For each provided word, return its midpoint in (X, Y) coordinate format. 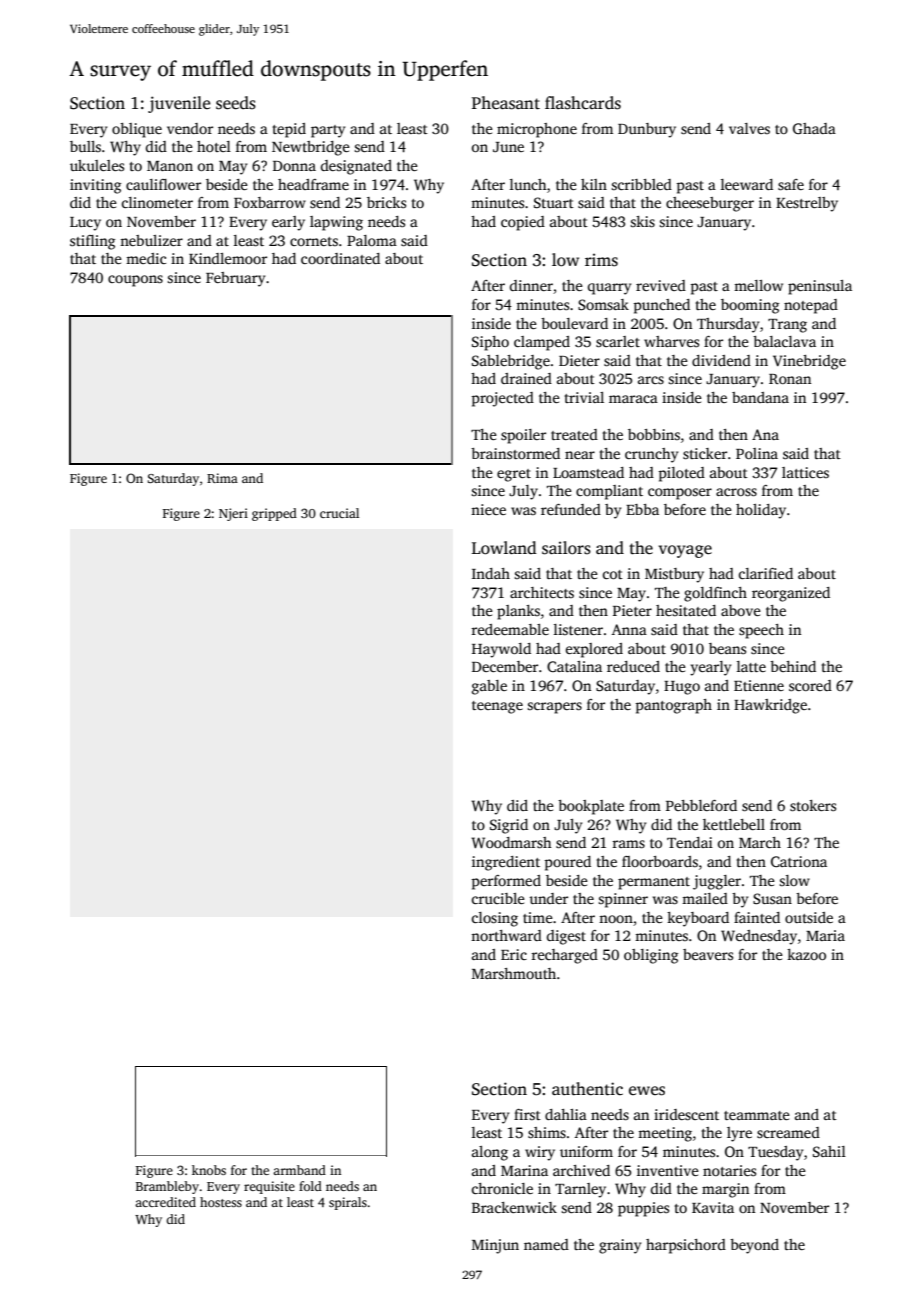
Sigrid (509, 826)
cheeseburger (710, 204)
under (548, 898)
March (760, 842)
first (527, 1114)
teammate (757, 1115)
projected (502, 399)
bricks (386, 202)
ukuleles (97, 165)
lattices (805, 472)
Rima (222, 478)
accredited (165, 1202)
